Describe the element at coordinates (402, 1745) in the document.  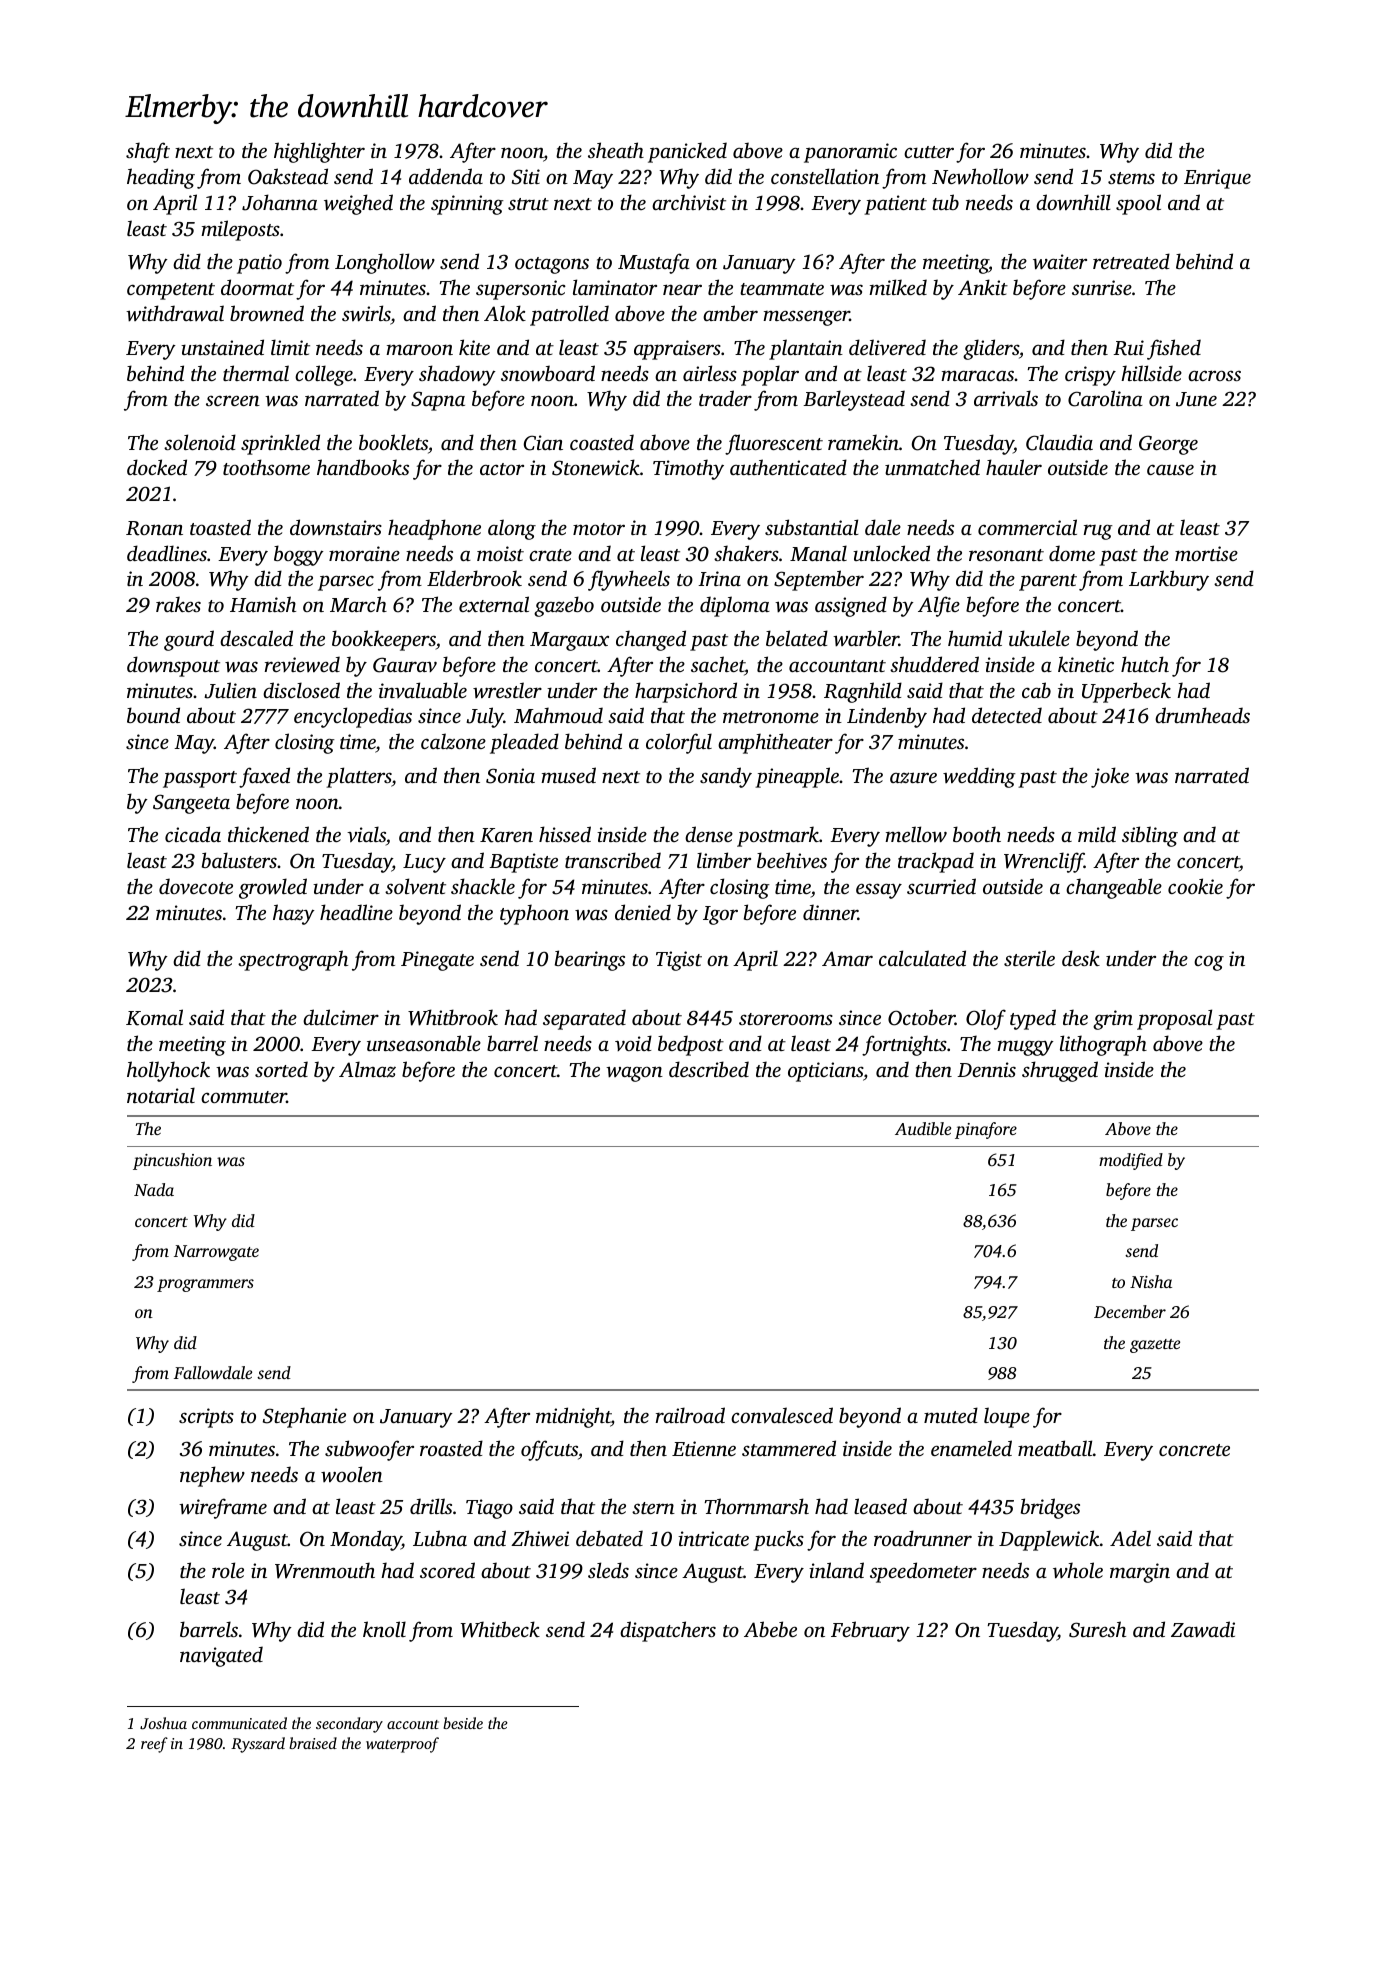
I see `waterproof` at that location.
